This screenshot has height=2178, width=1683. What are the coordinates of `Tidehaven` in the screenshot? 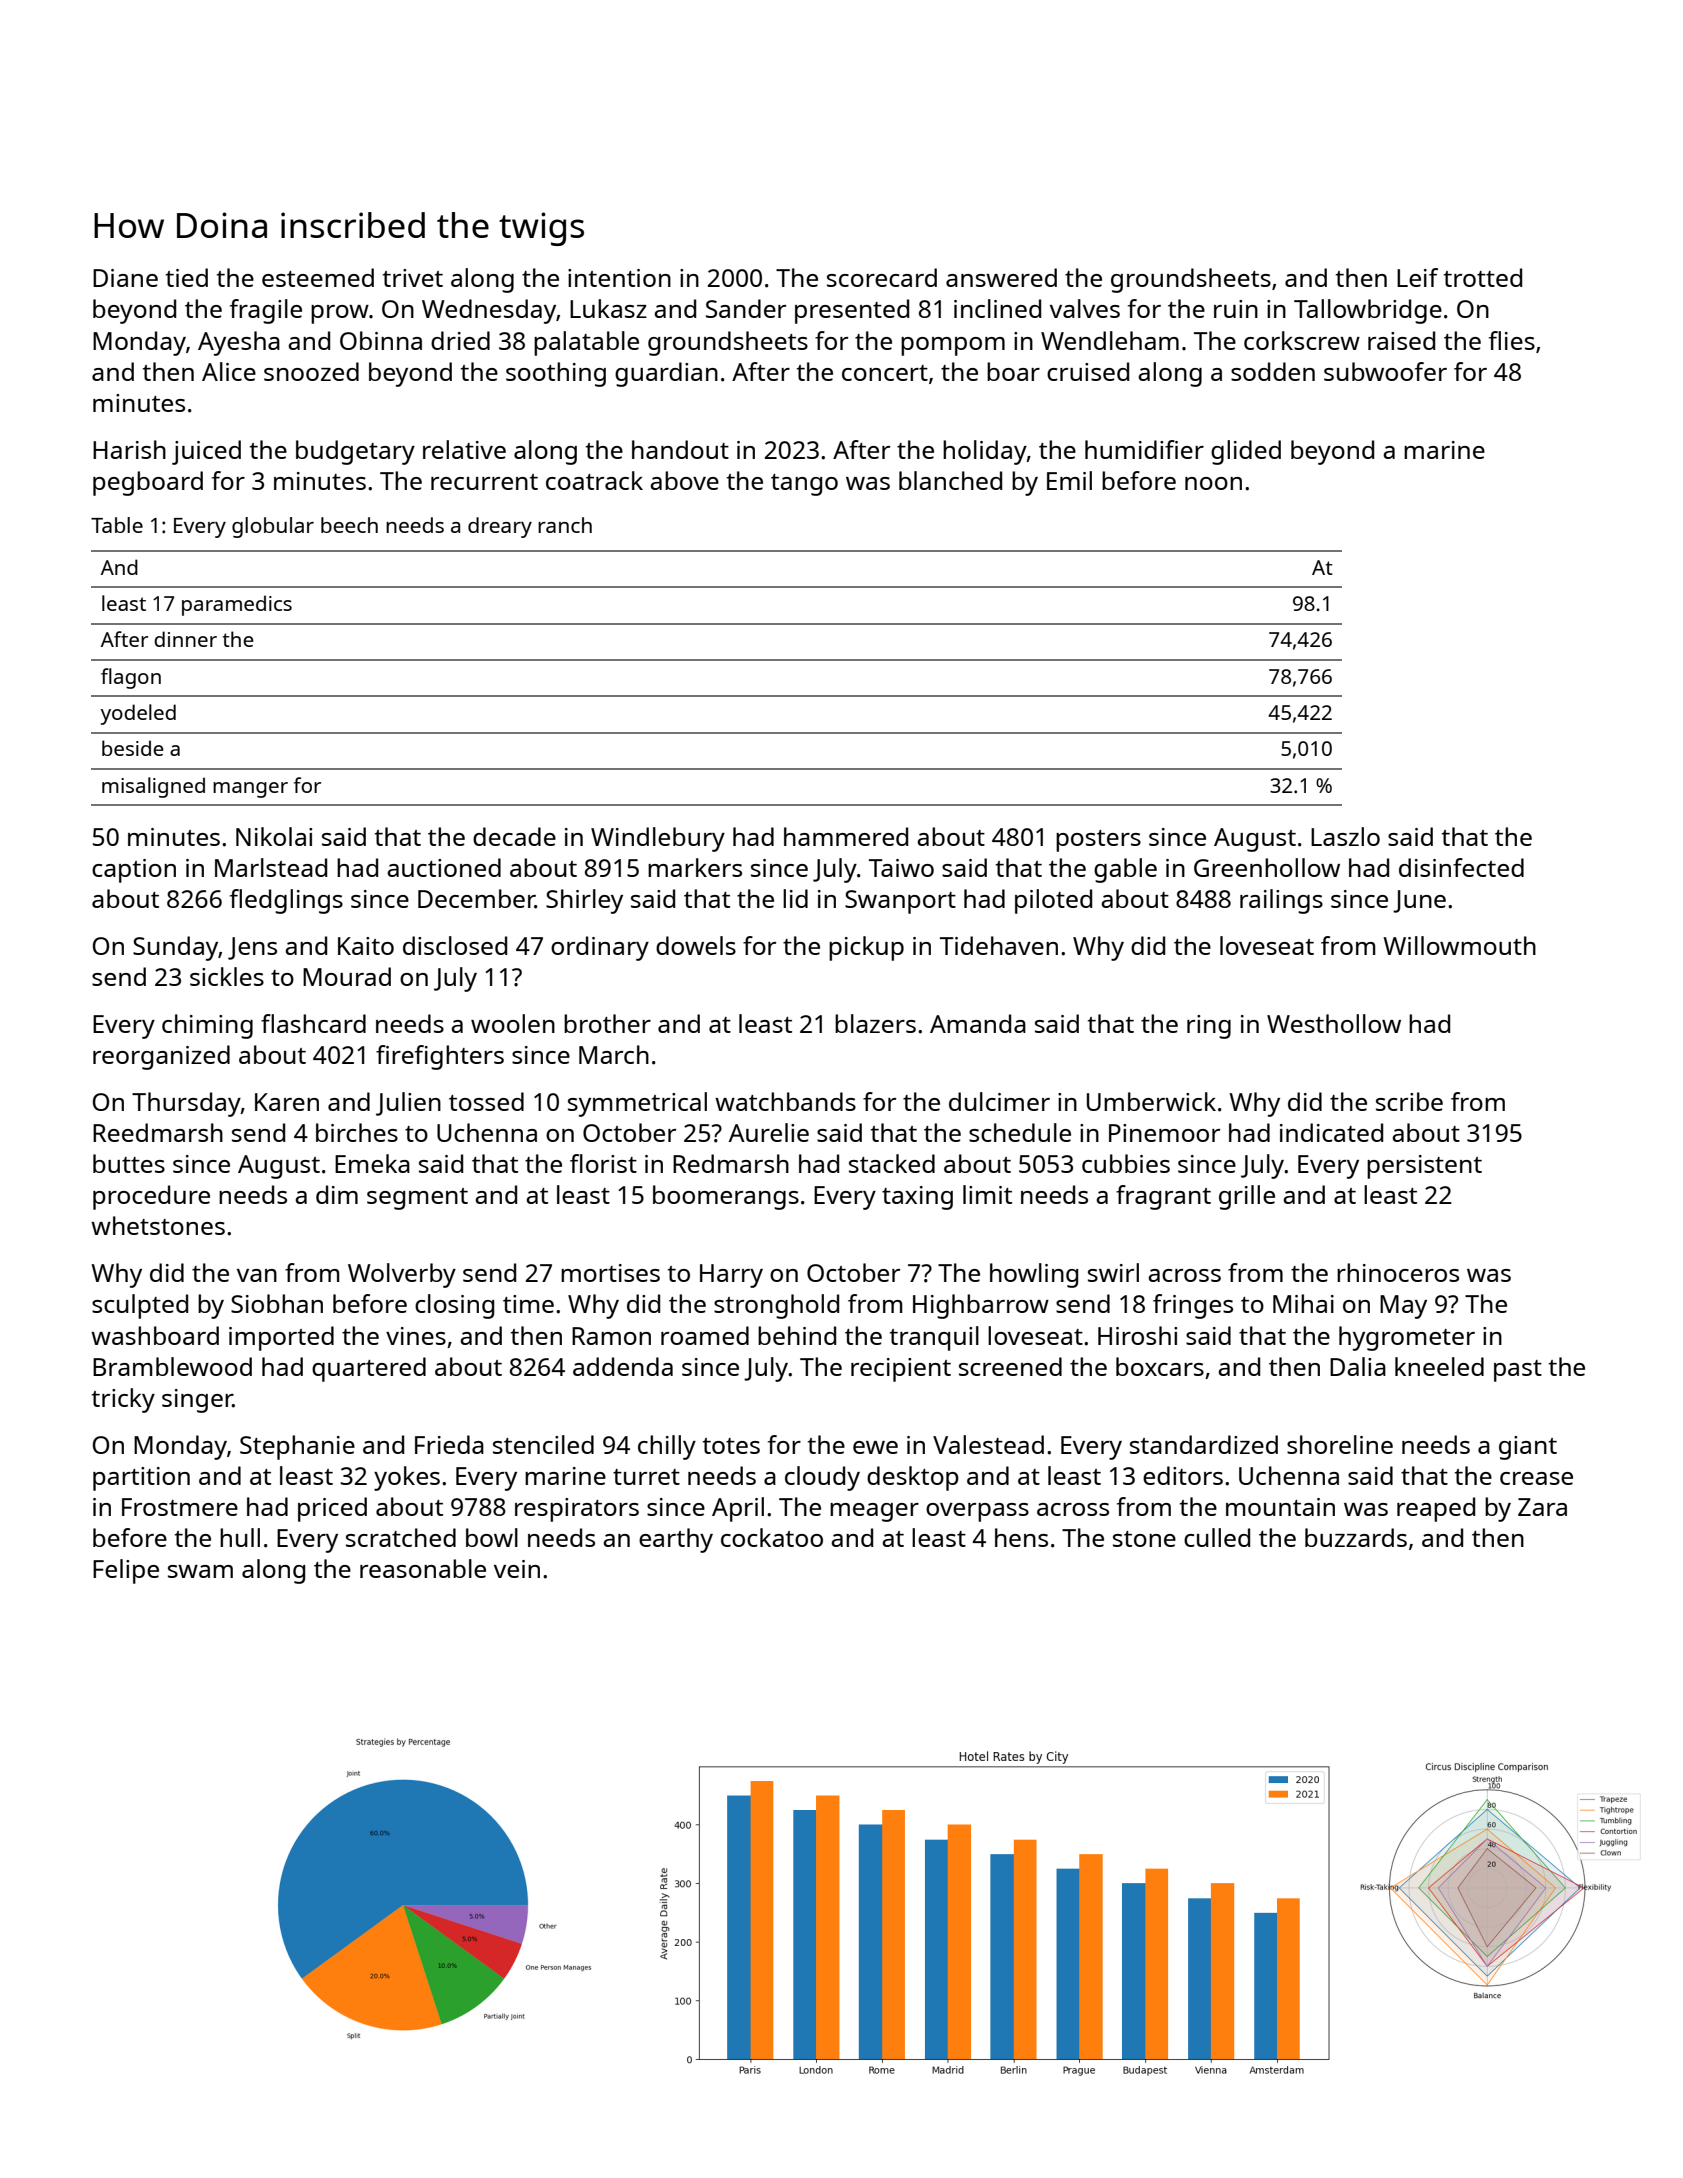 It's located at (999, 945).
